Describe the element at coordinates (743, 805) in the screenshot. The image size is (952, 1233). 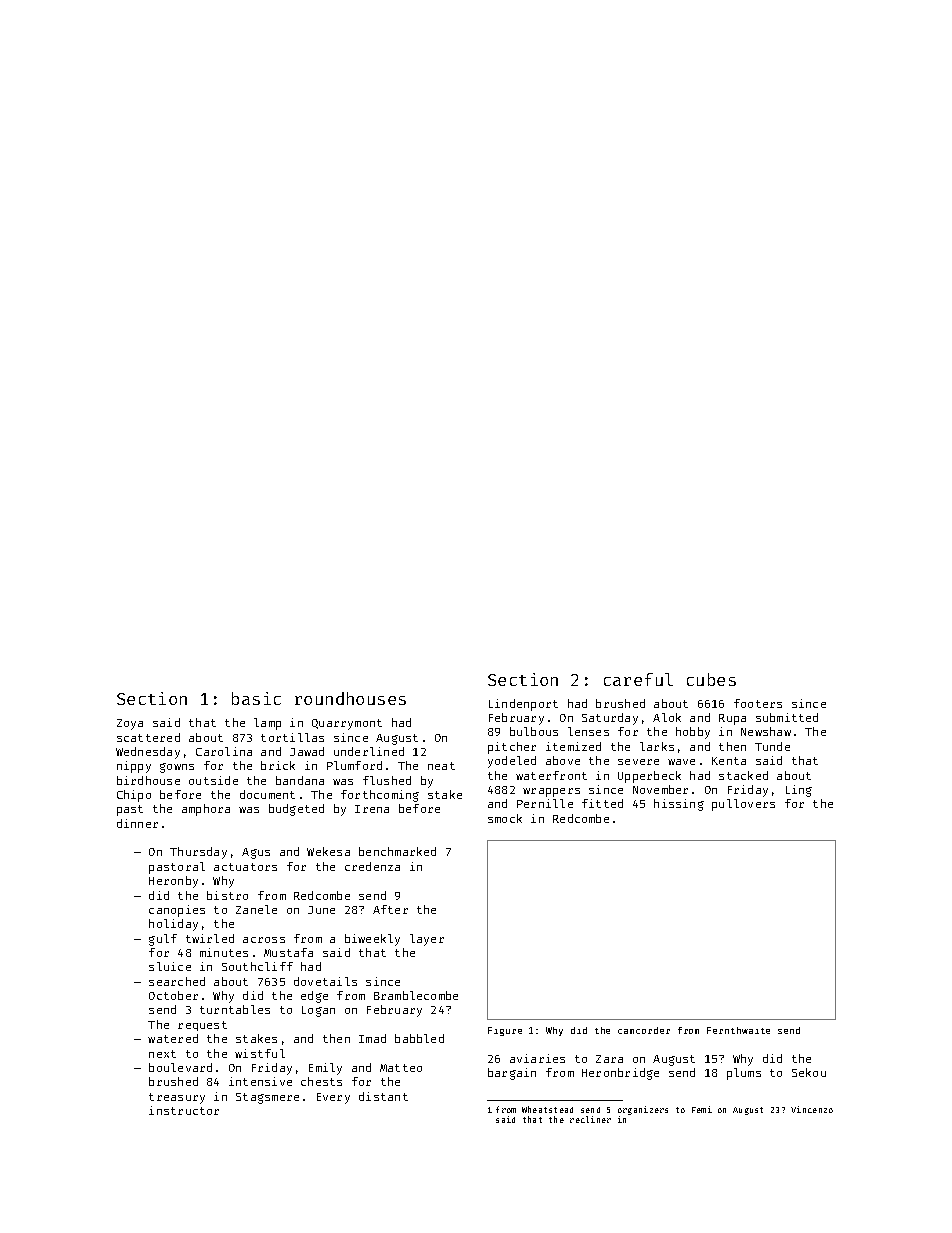
I see `pullovers` at that location.
